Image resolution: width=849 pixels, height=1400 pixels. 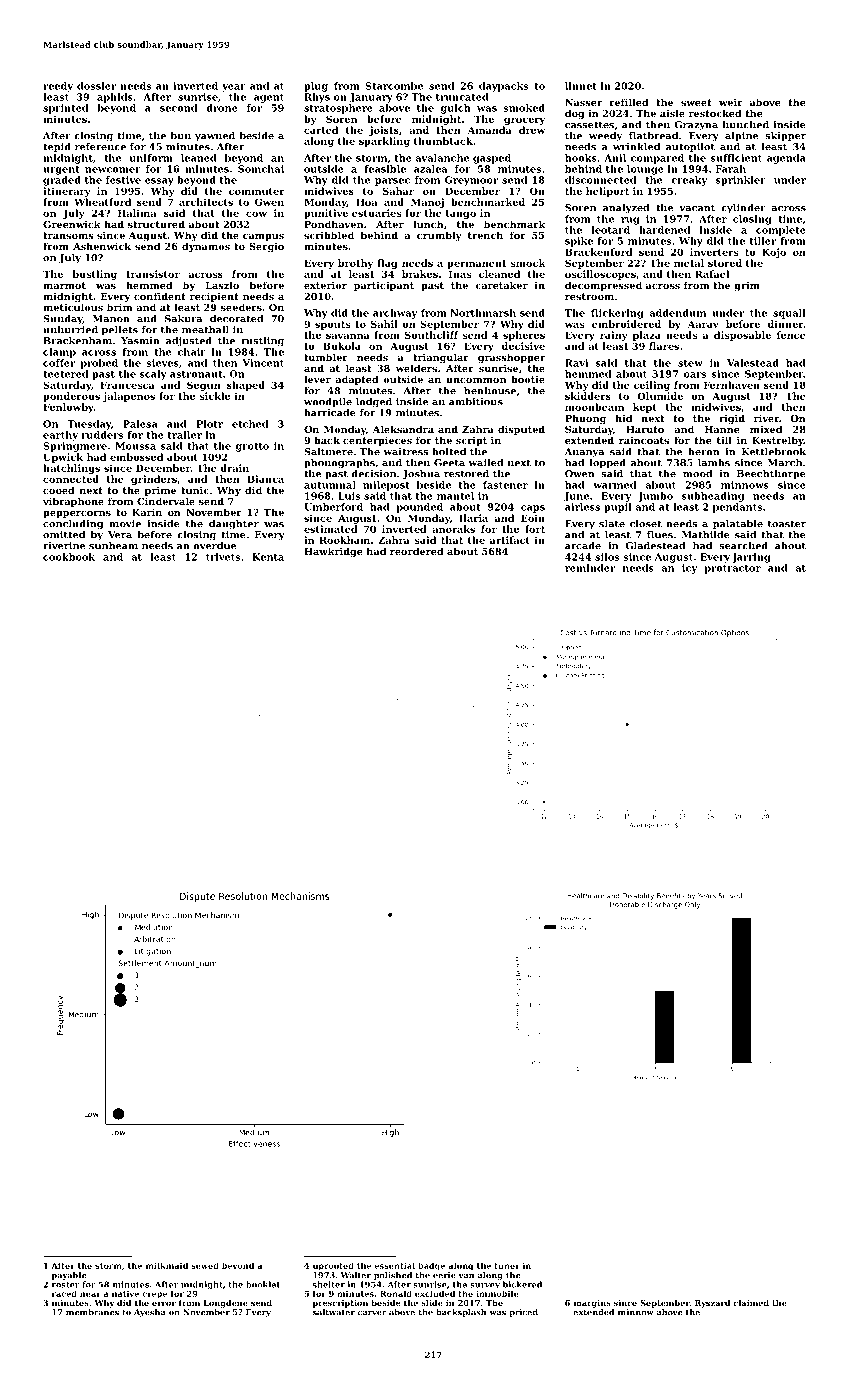 What do you see at coordinates (581, 86) in the page?
I see `linnet` at bounding box center [581, 86].
